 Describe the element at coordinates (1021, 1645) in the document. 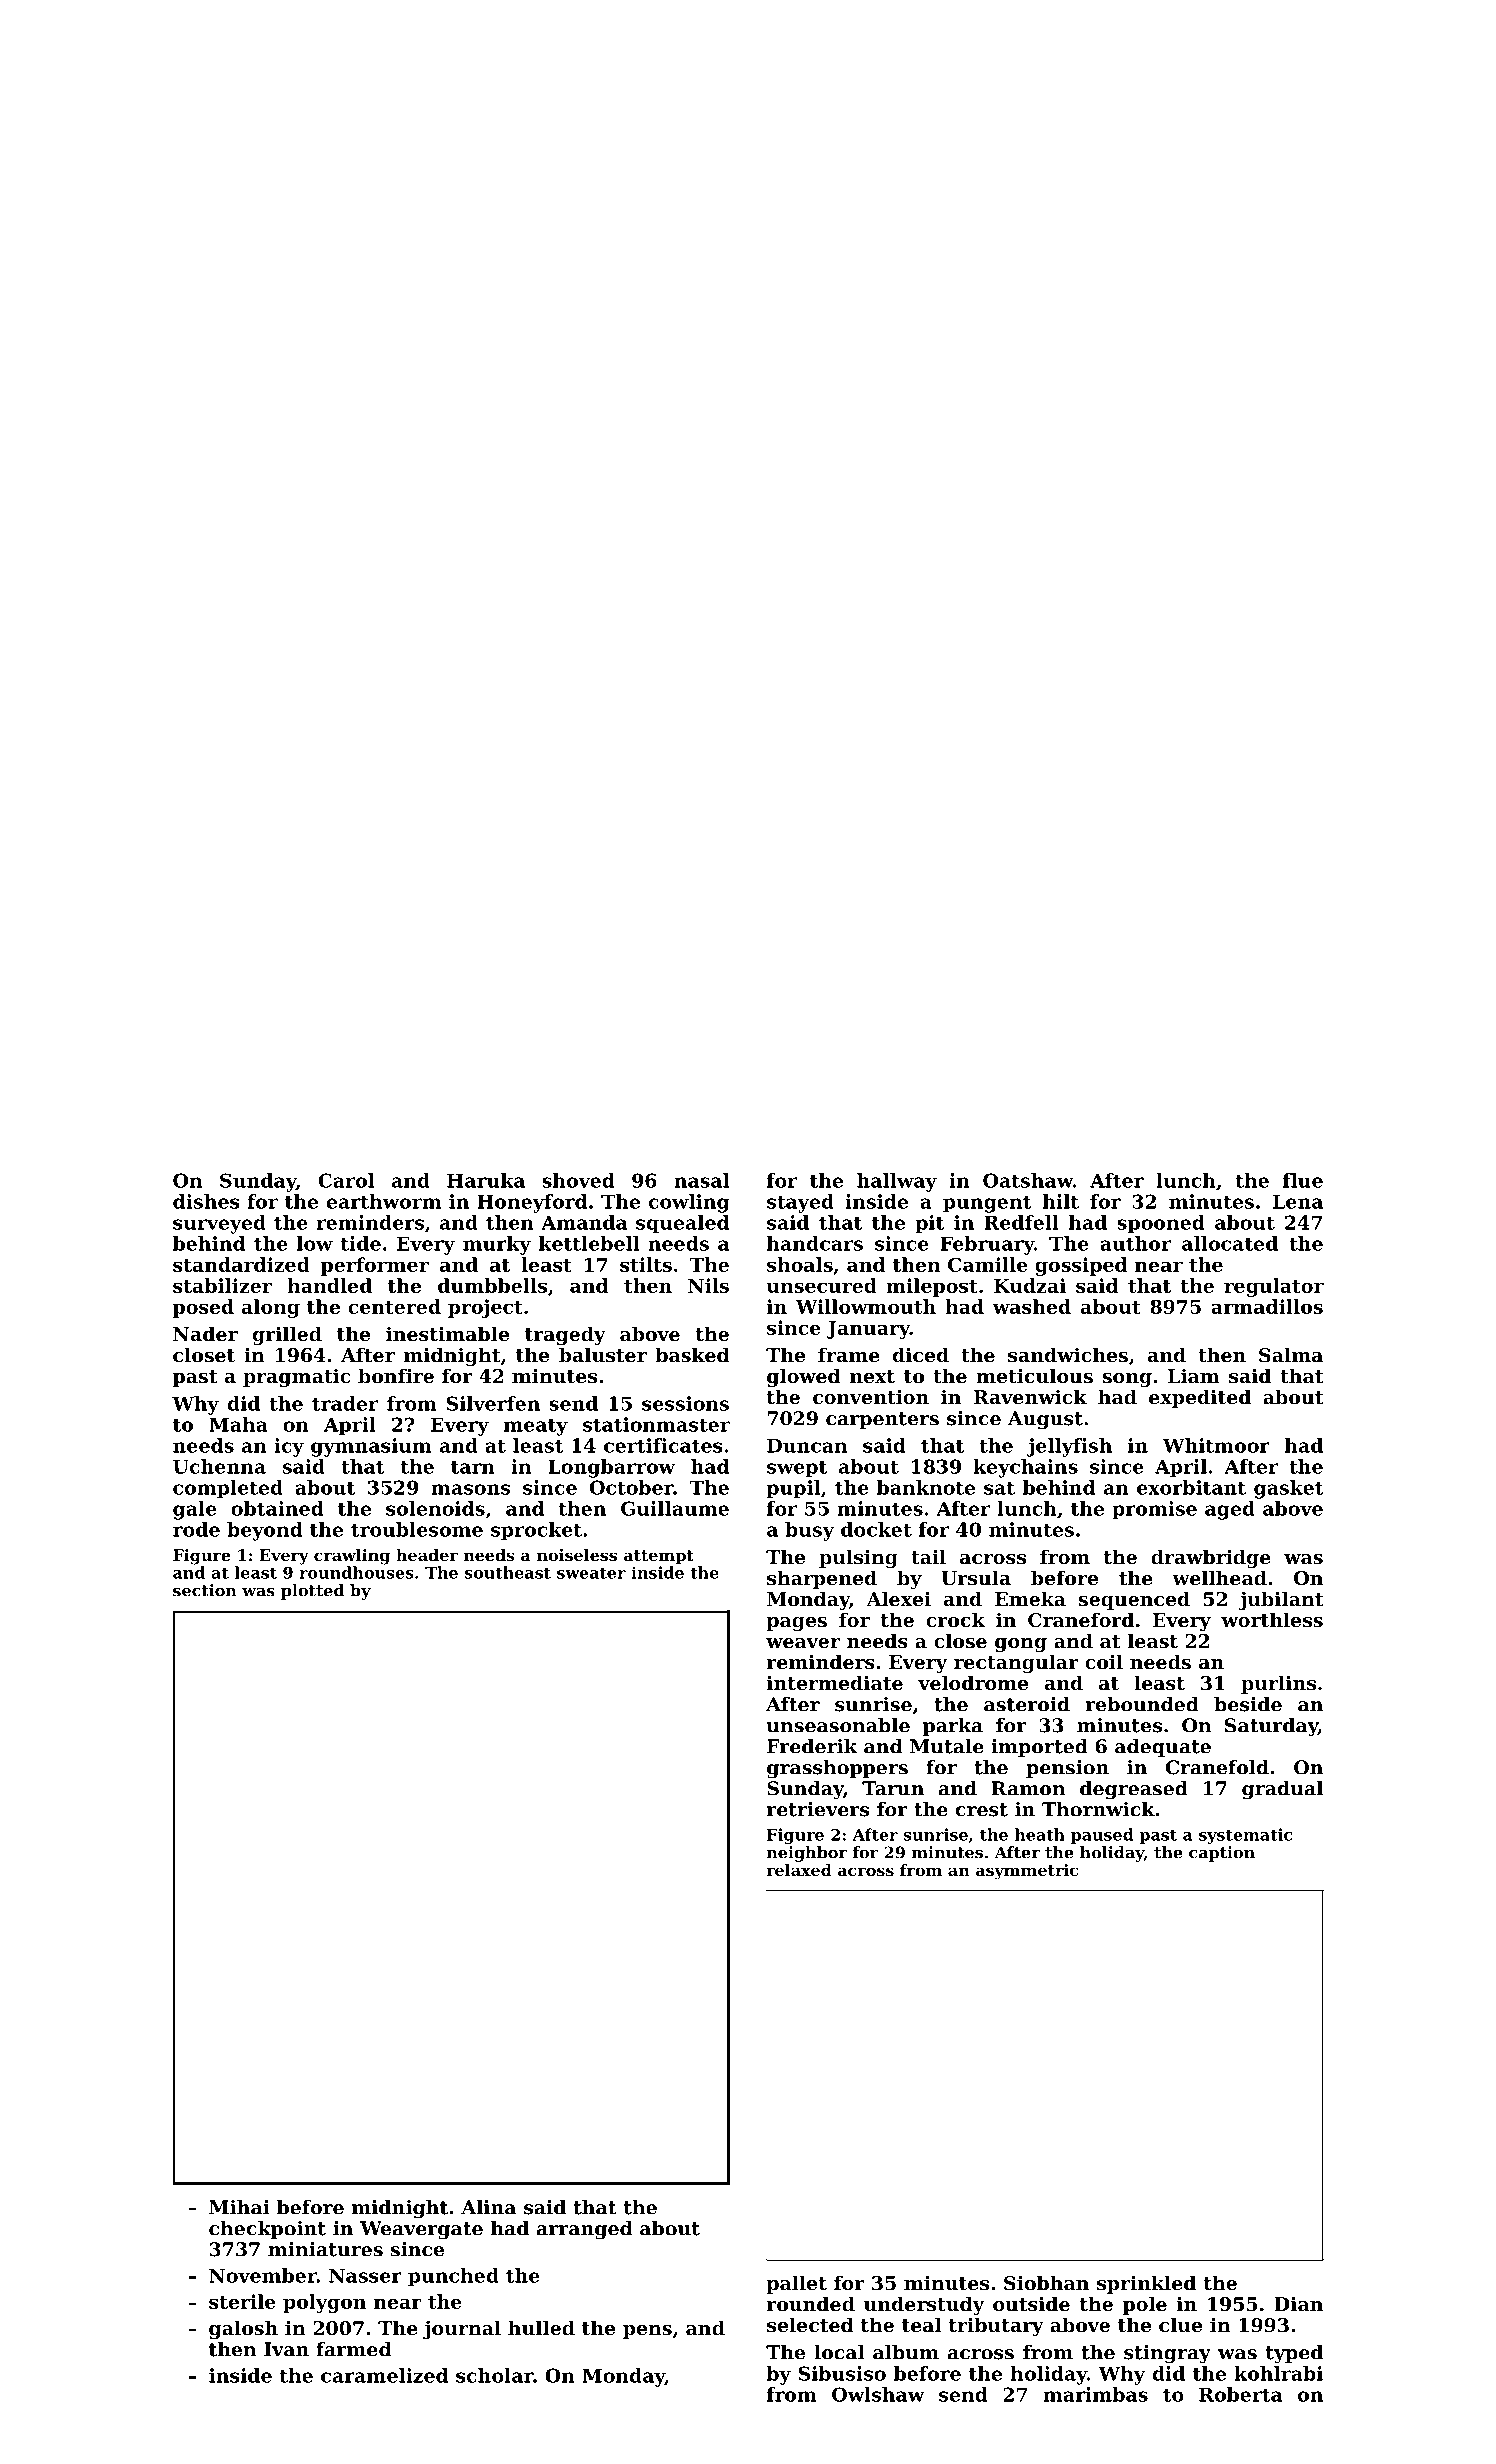

I see `gong` at that location.
